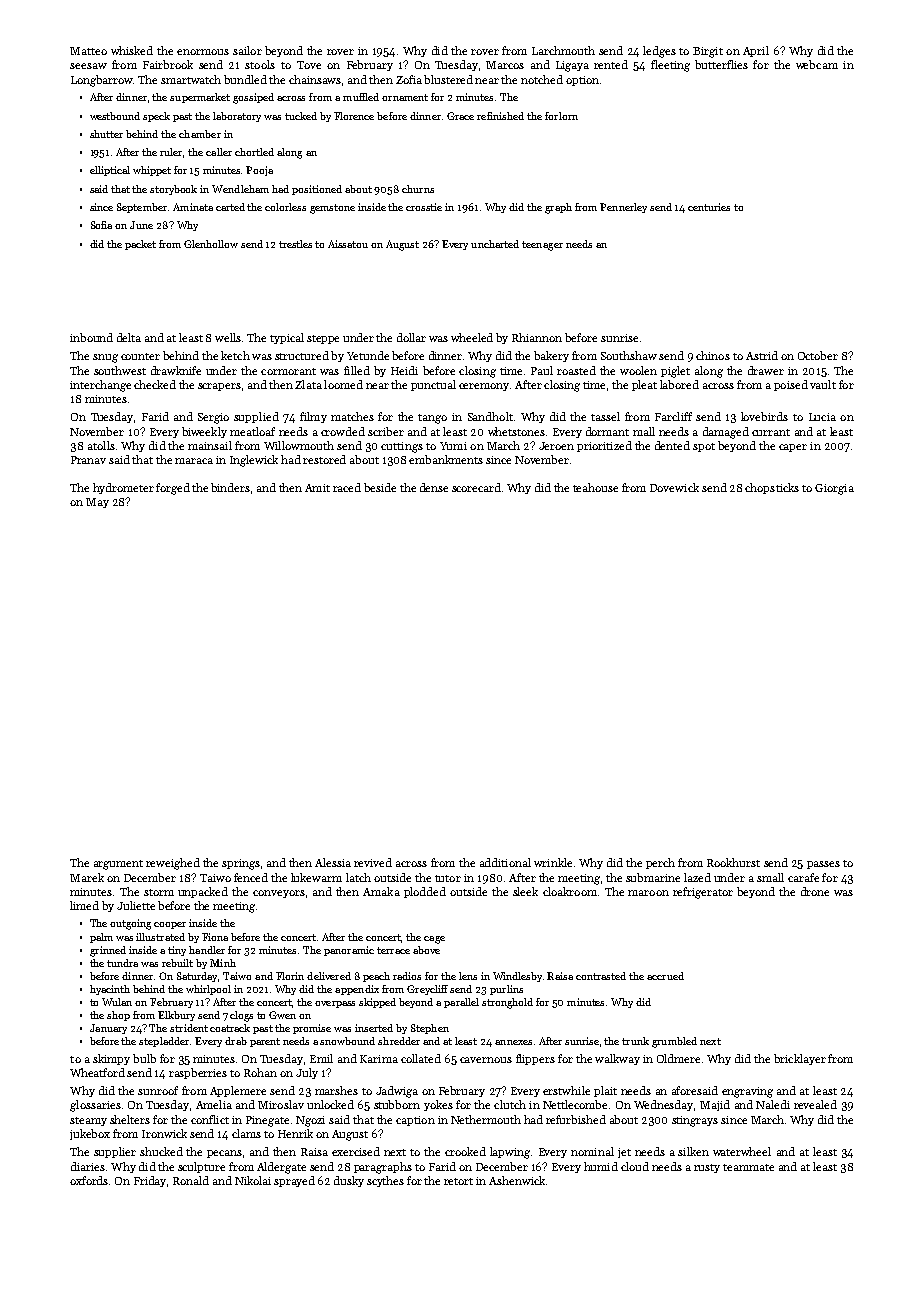  Describe the element at coordinates (674, 487) in the page. I see `Dovewick` at that location.
